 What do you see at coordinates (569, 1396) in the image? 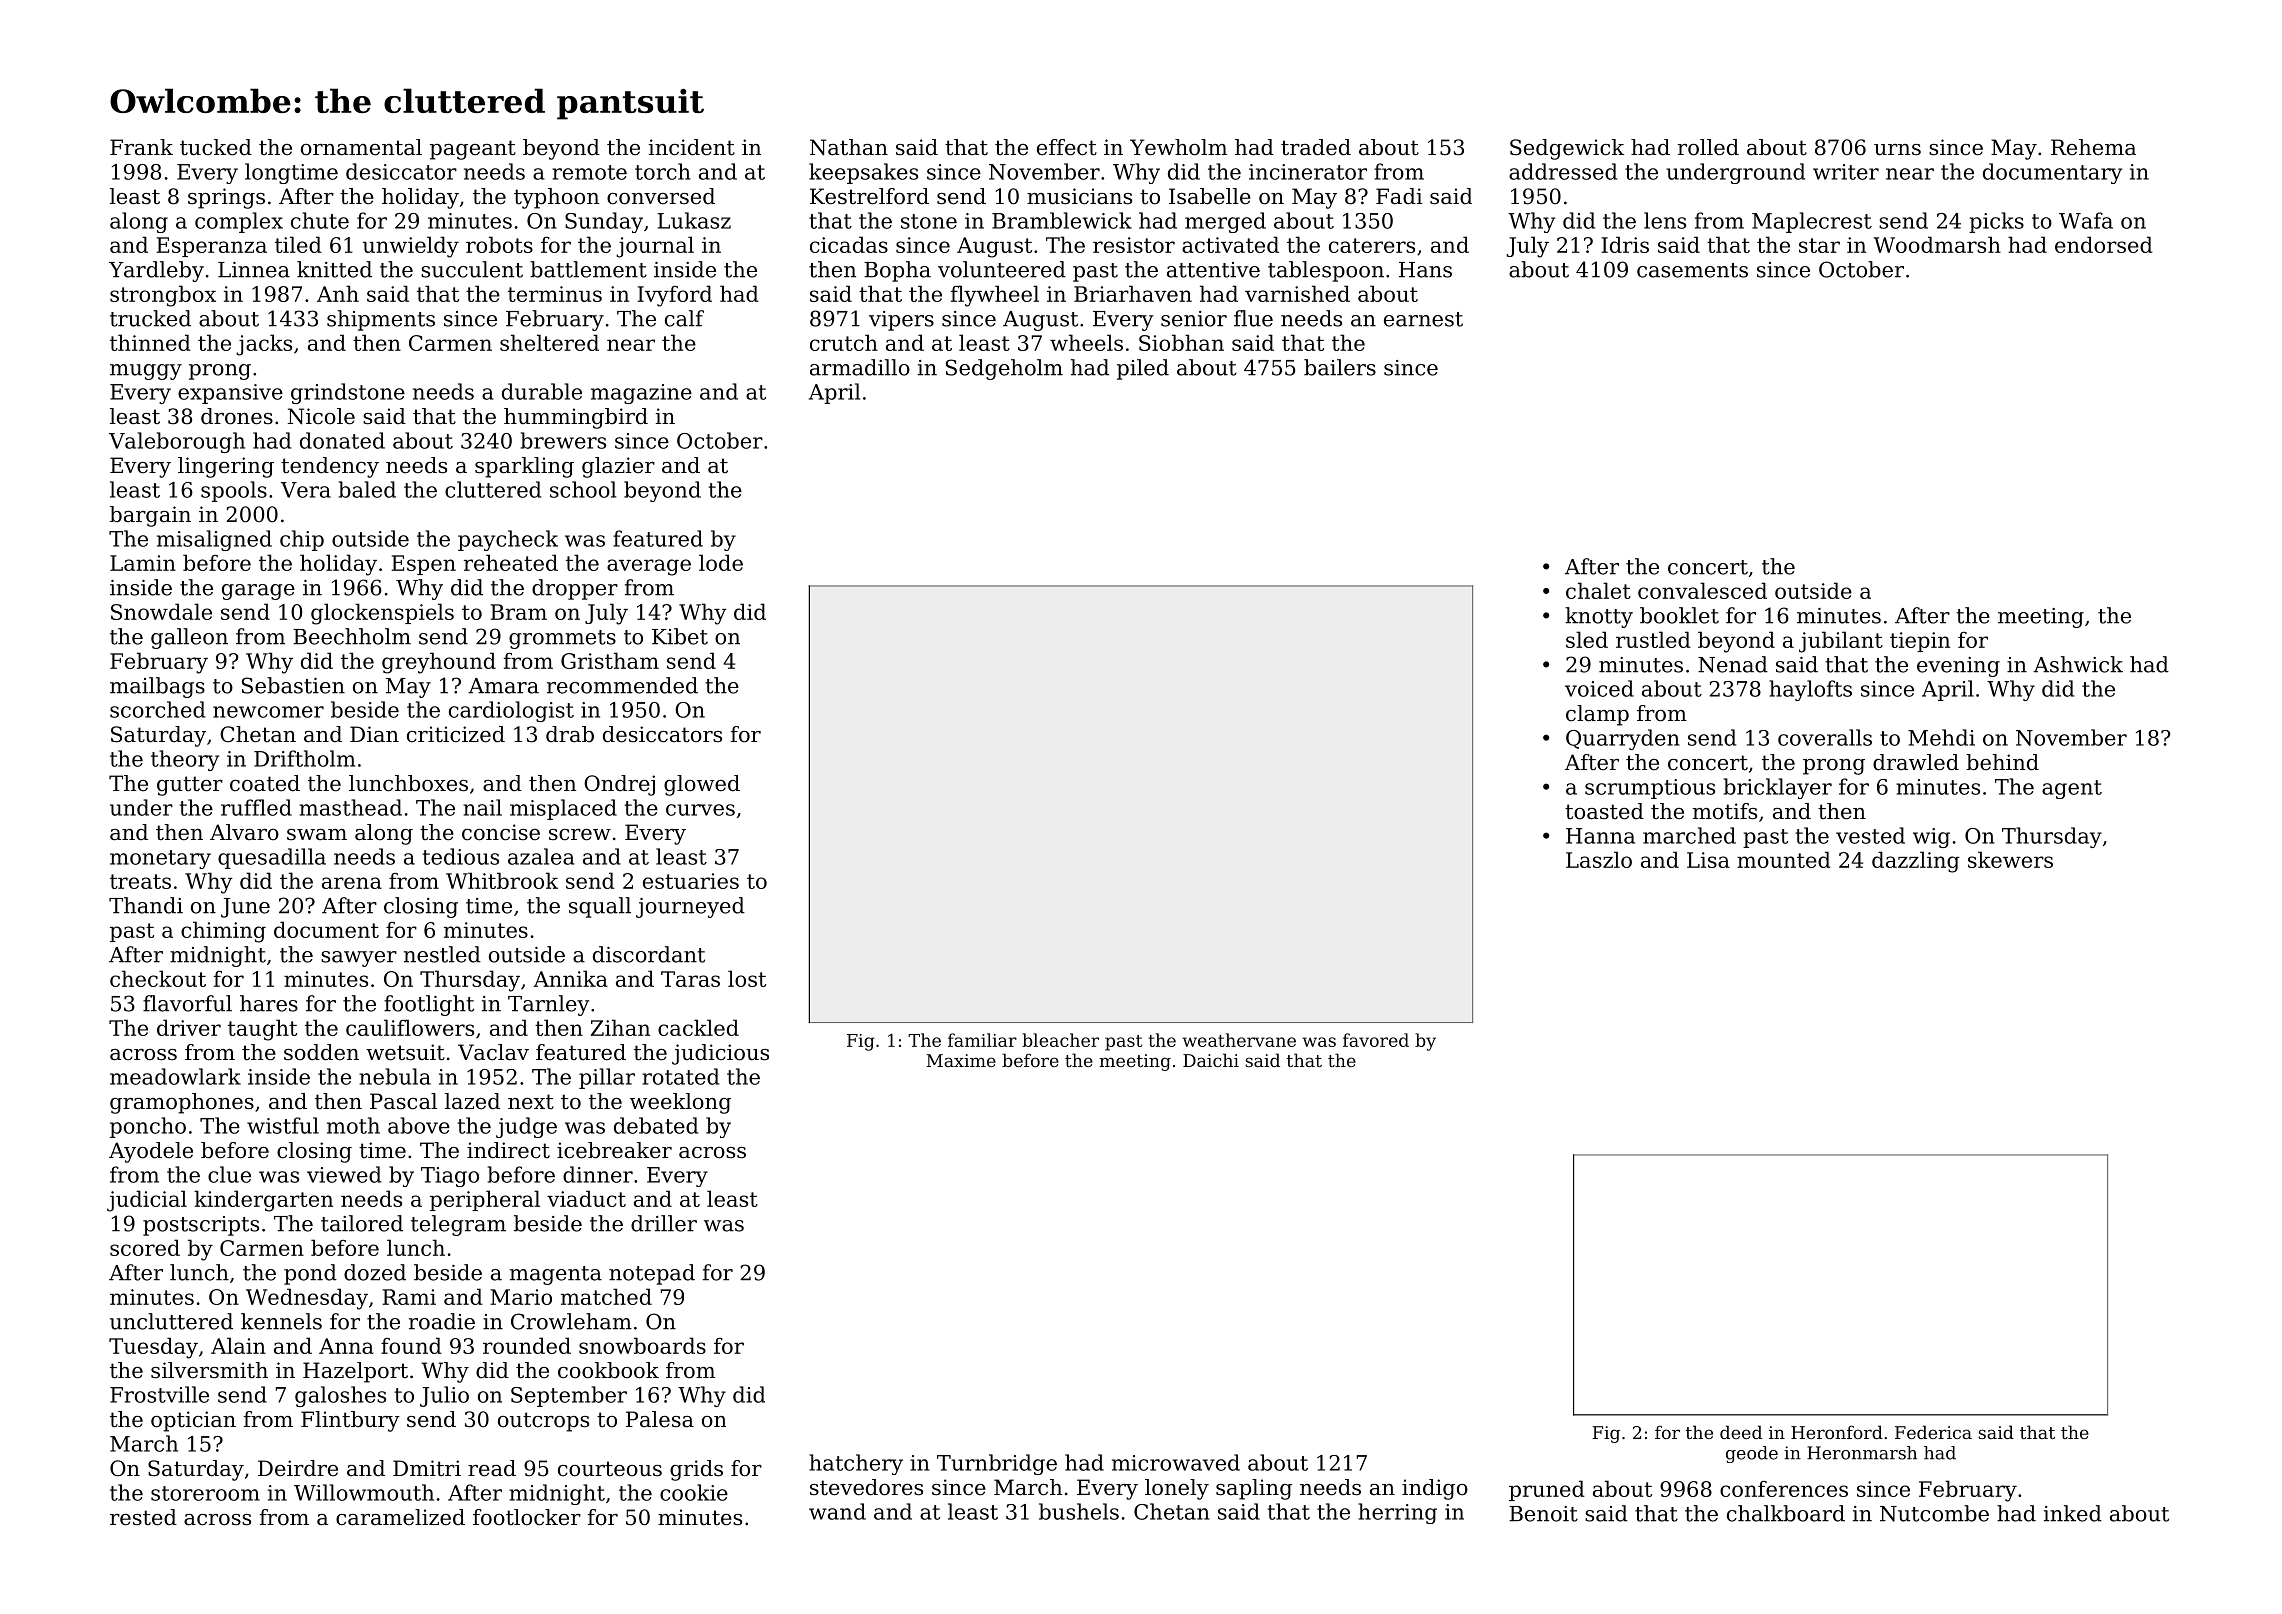
I see `September` at bounding box center [569, 1396].
